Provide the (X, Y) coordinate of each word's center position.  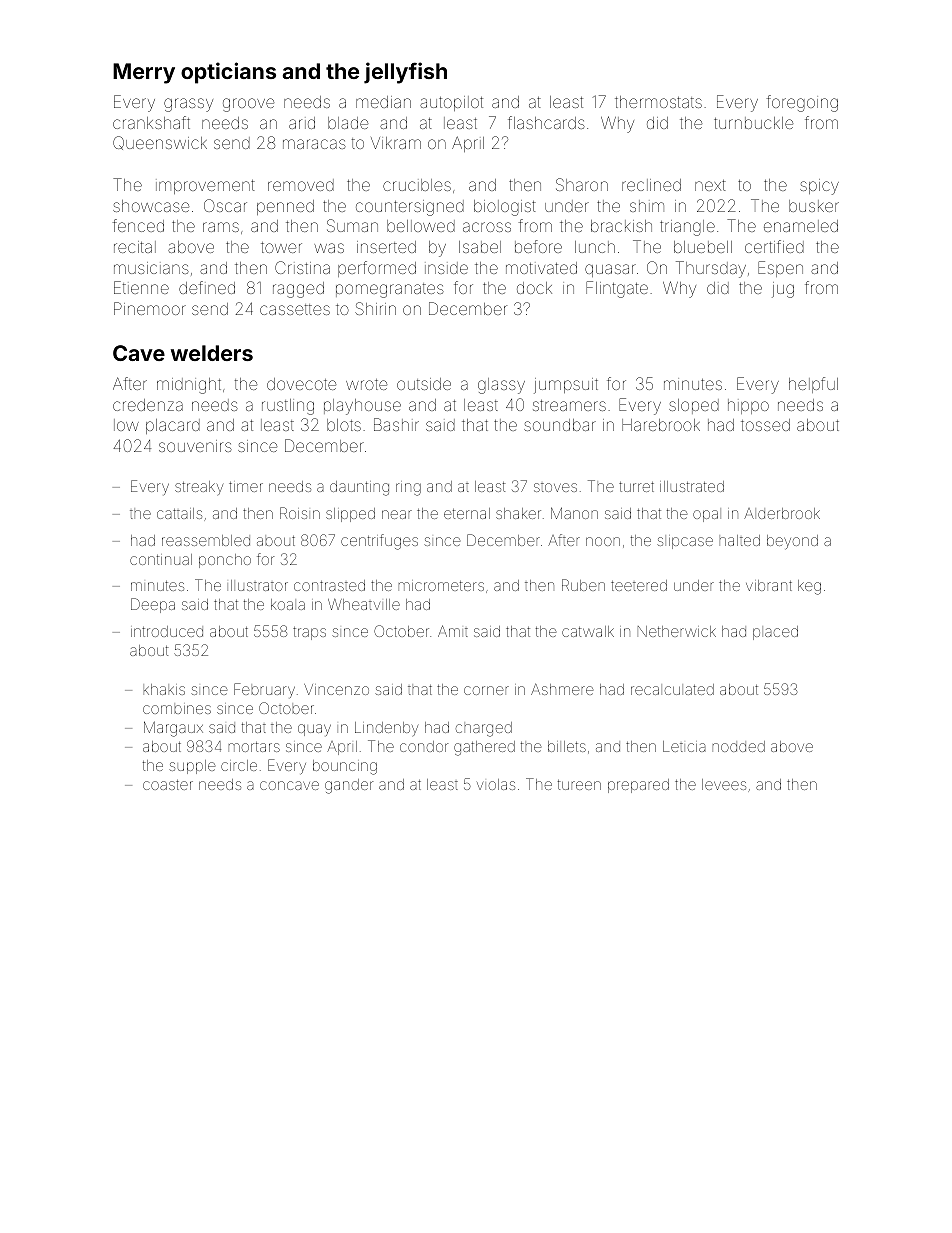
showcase (151, 206)
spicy (819, 187)
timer (246, 487)
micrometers (441, 586)
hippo (748, 406)
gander (349, 786)
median (383, 102)
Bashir (396, 424)
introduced (167, 631)
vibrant (769, 585)
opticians (228, 73)
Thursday (711, 269)
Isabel (480, 247)
